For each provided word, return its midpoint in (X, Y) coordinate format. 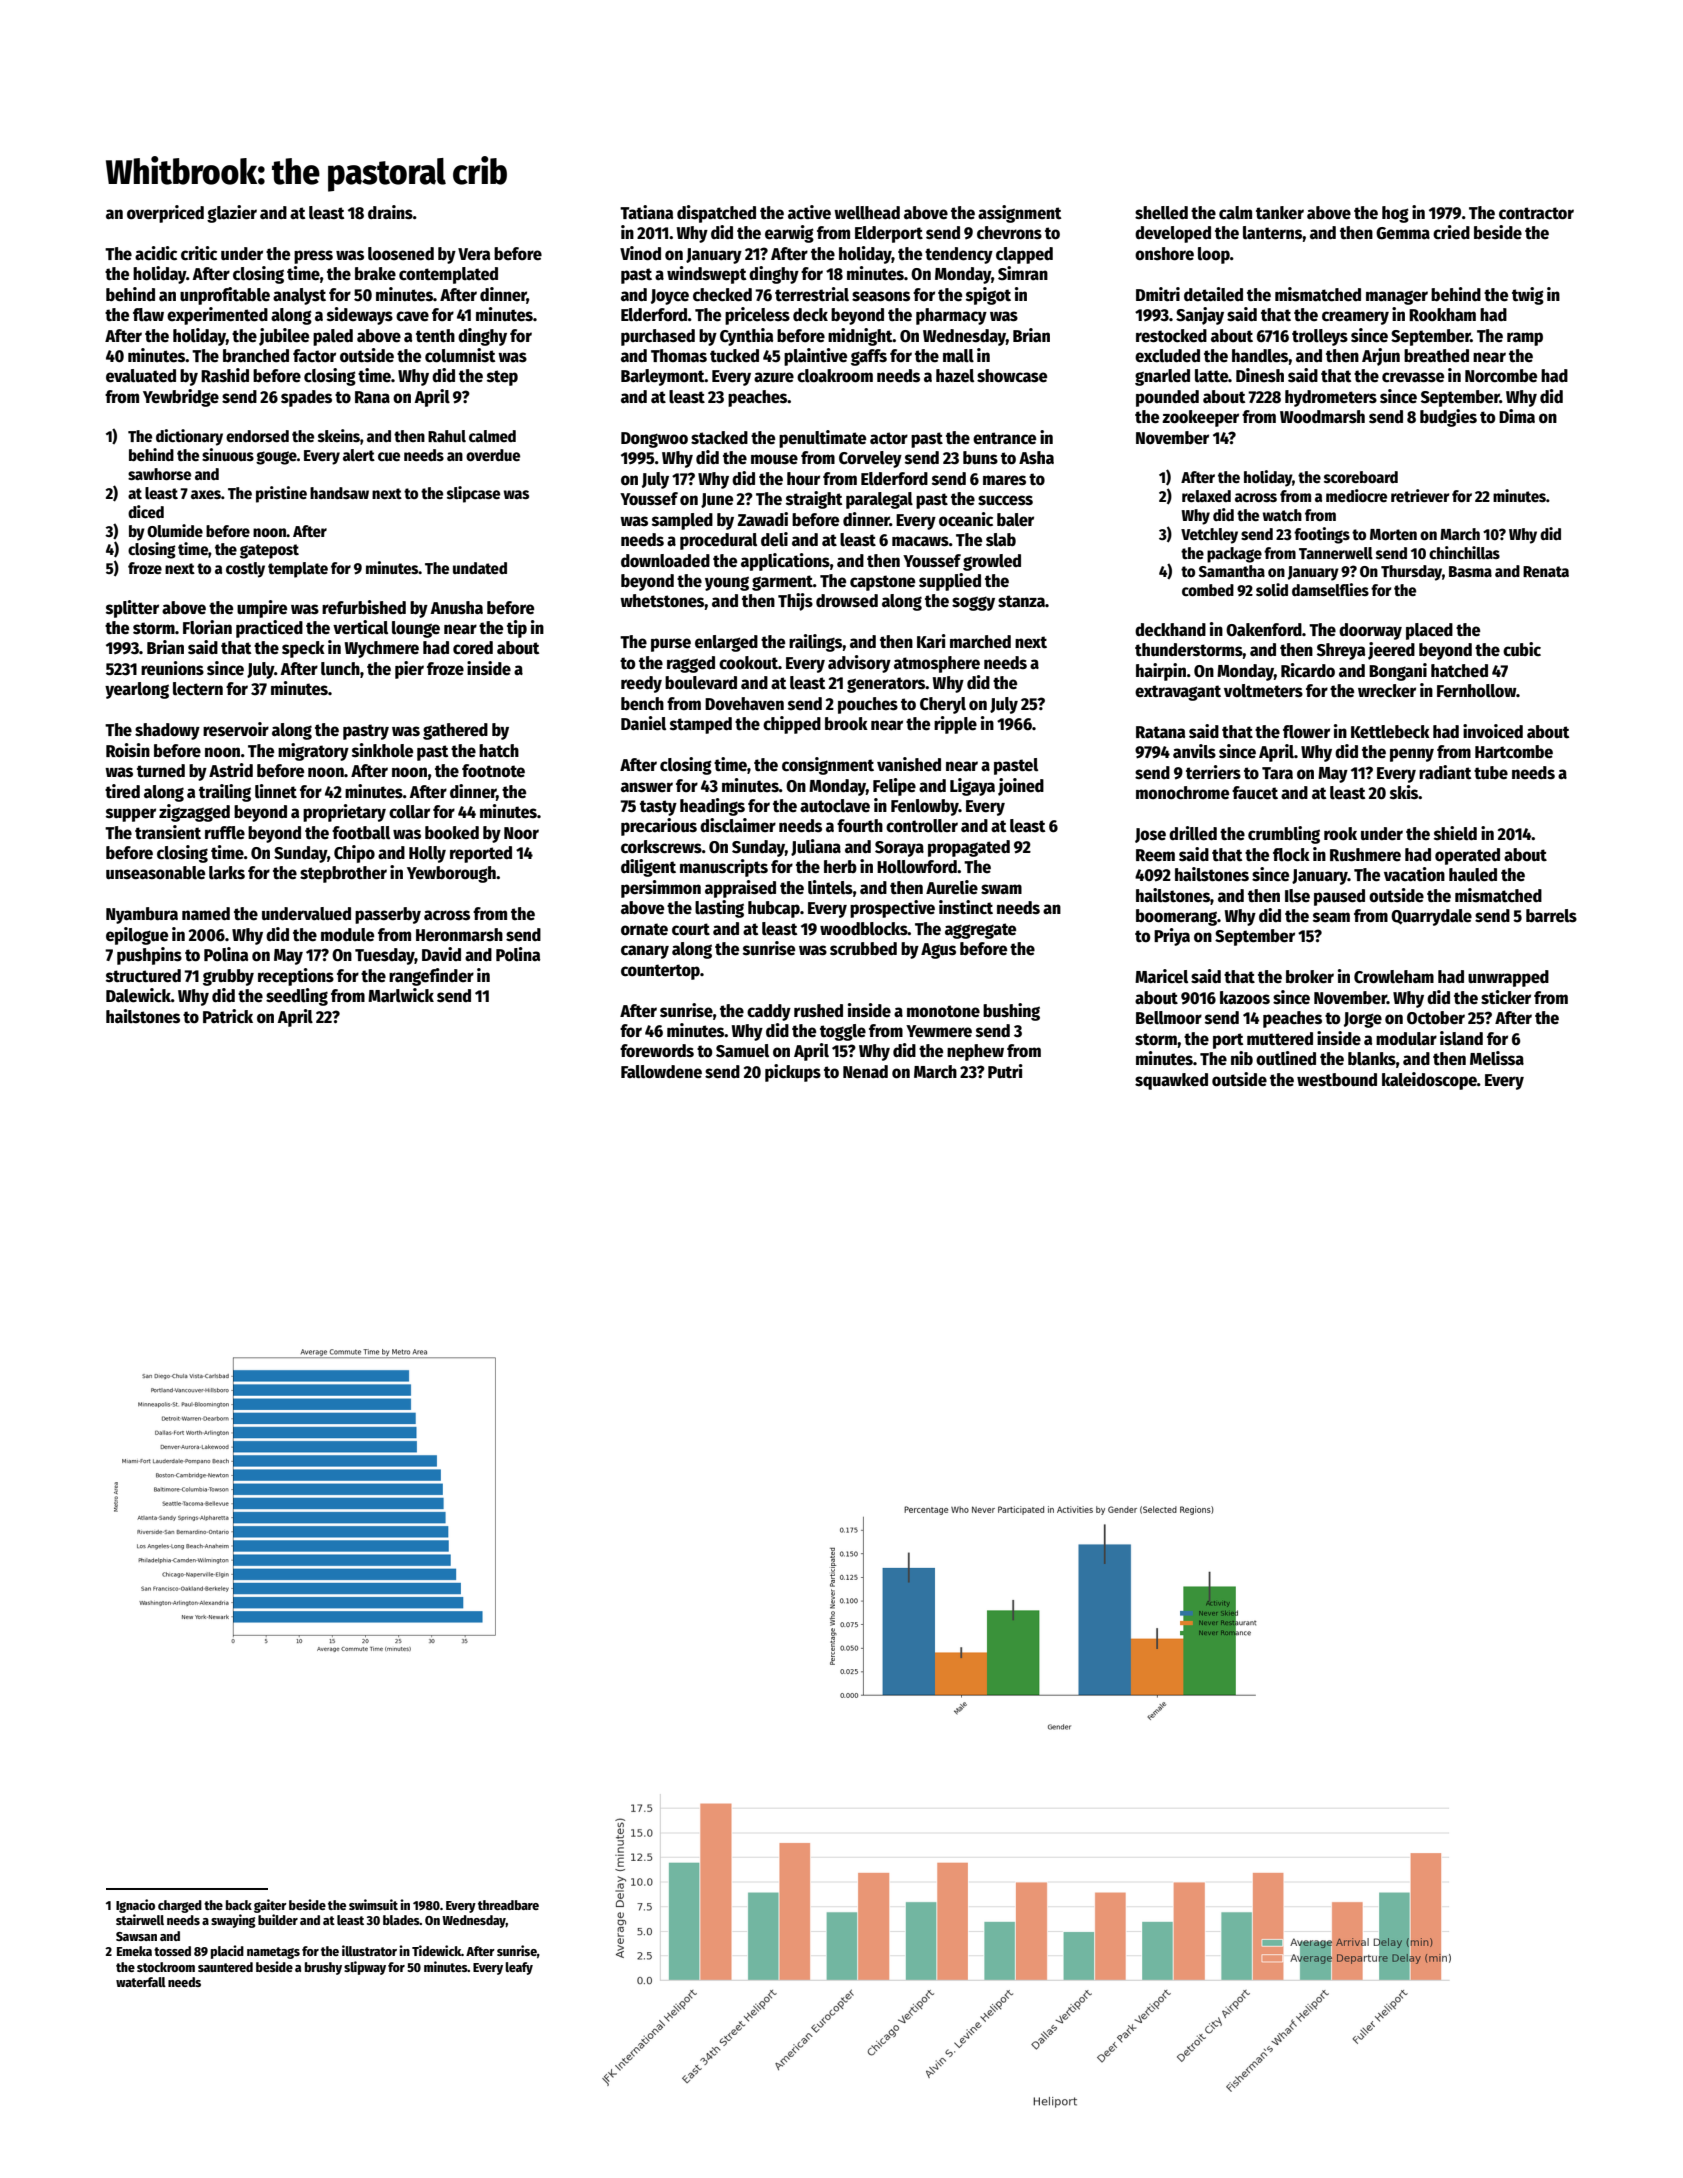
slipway (365, 1968)
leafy (519, 1968)
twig (1528, 296)
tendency (959, 255)
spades (306, 398)
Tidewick (436, 1950)
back (239, 1905)
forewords (657, 1051)
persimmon (661, 889)
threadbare (508, 1905)
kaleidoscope (1429, 1081)
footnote (493, 771)
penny (1412, 755)
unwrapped (1508, 978)
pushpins (149, 956)
